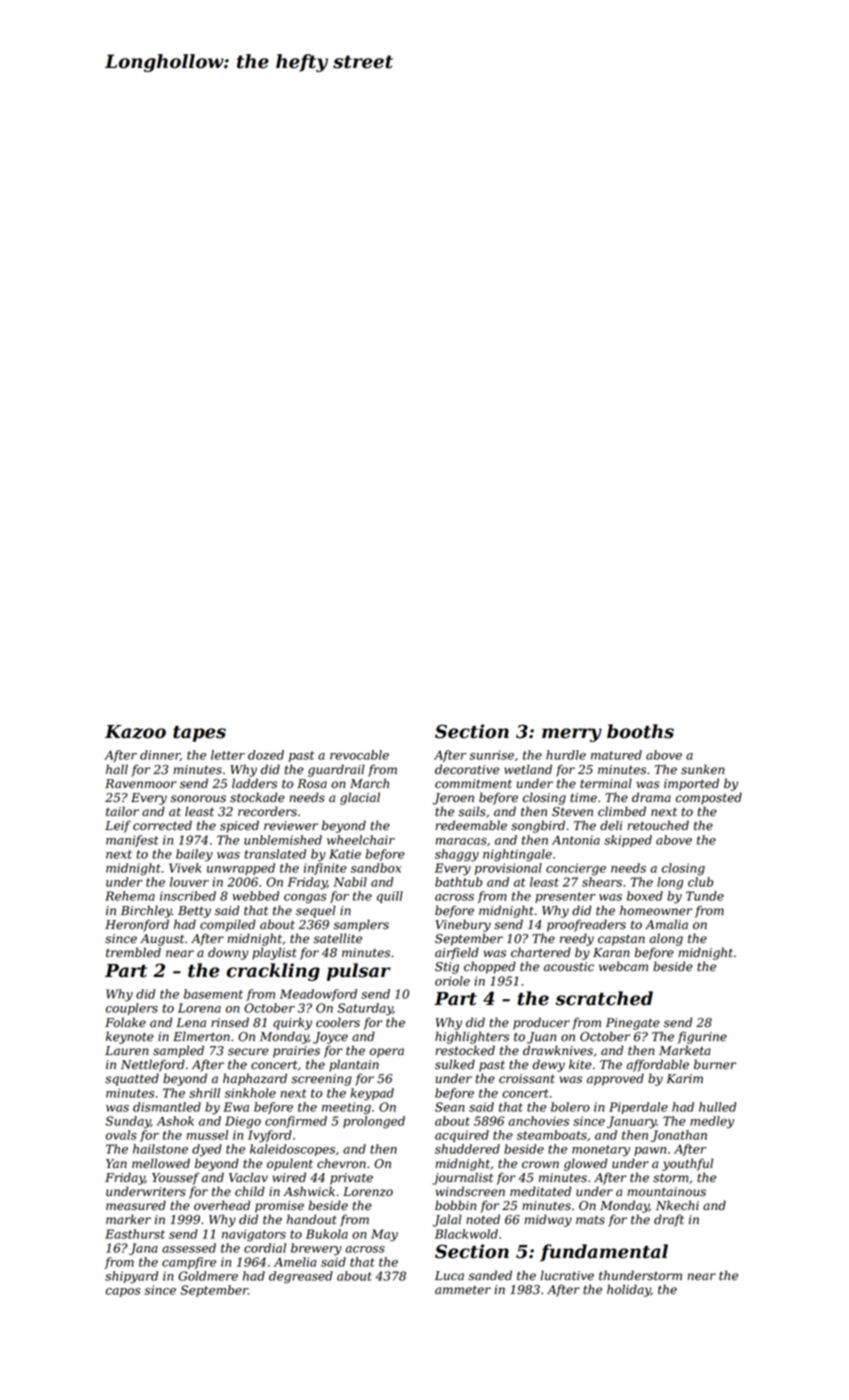 This screenshot has width=849, height=1400. I want to click on Tunde, so click(705, 896).
